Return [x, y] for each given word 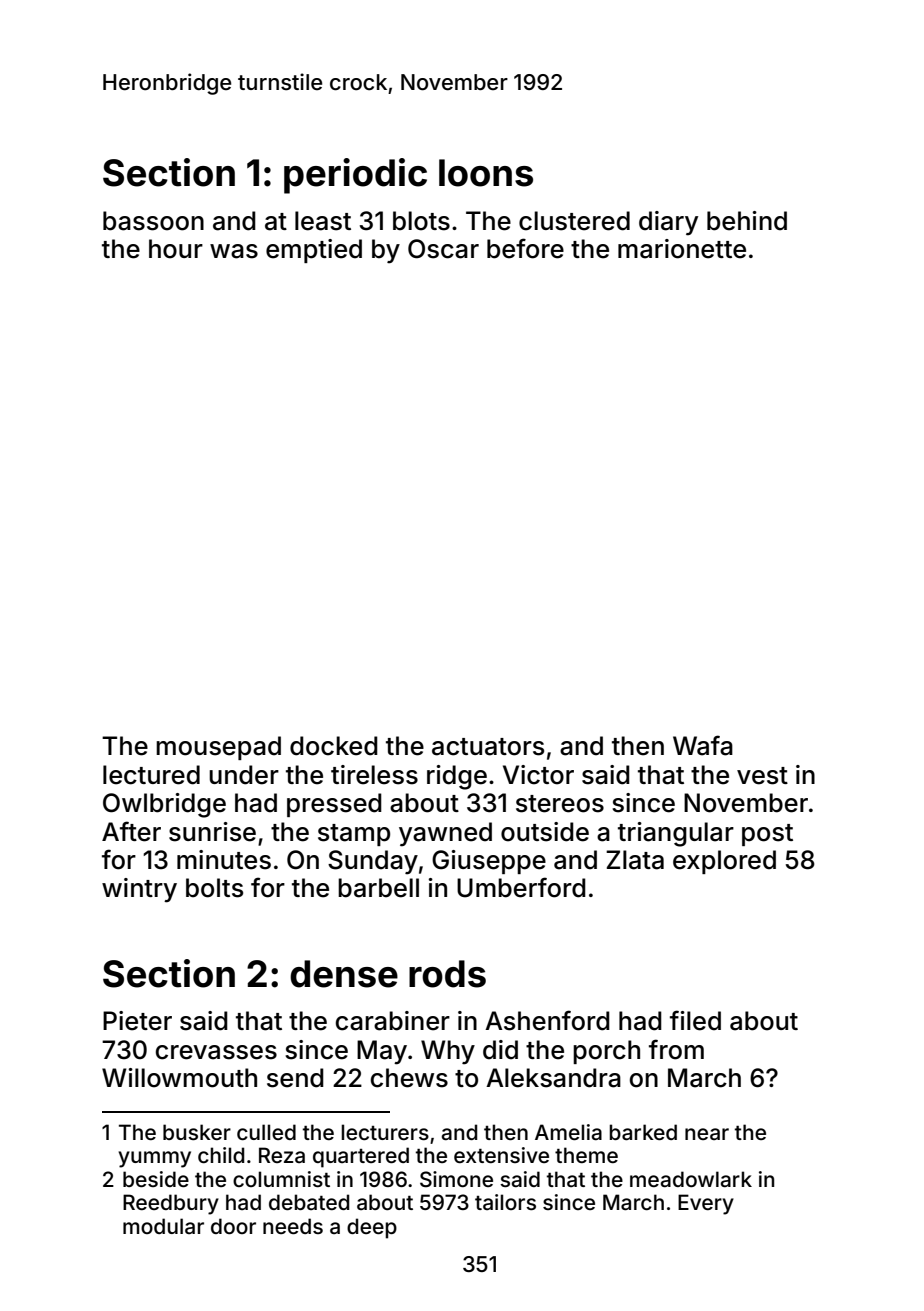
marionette [682, 249]
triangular [676, 834]
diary [668, 223]
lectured [151, 775]
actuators [488, 747]
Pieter [137, 1021]
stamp [354, 835]
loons [486, 173]
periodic [355, 176]
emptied [314, 251]
